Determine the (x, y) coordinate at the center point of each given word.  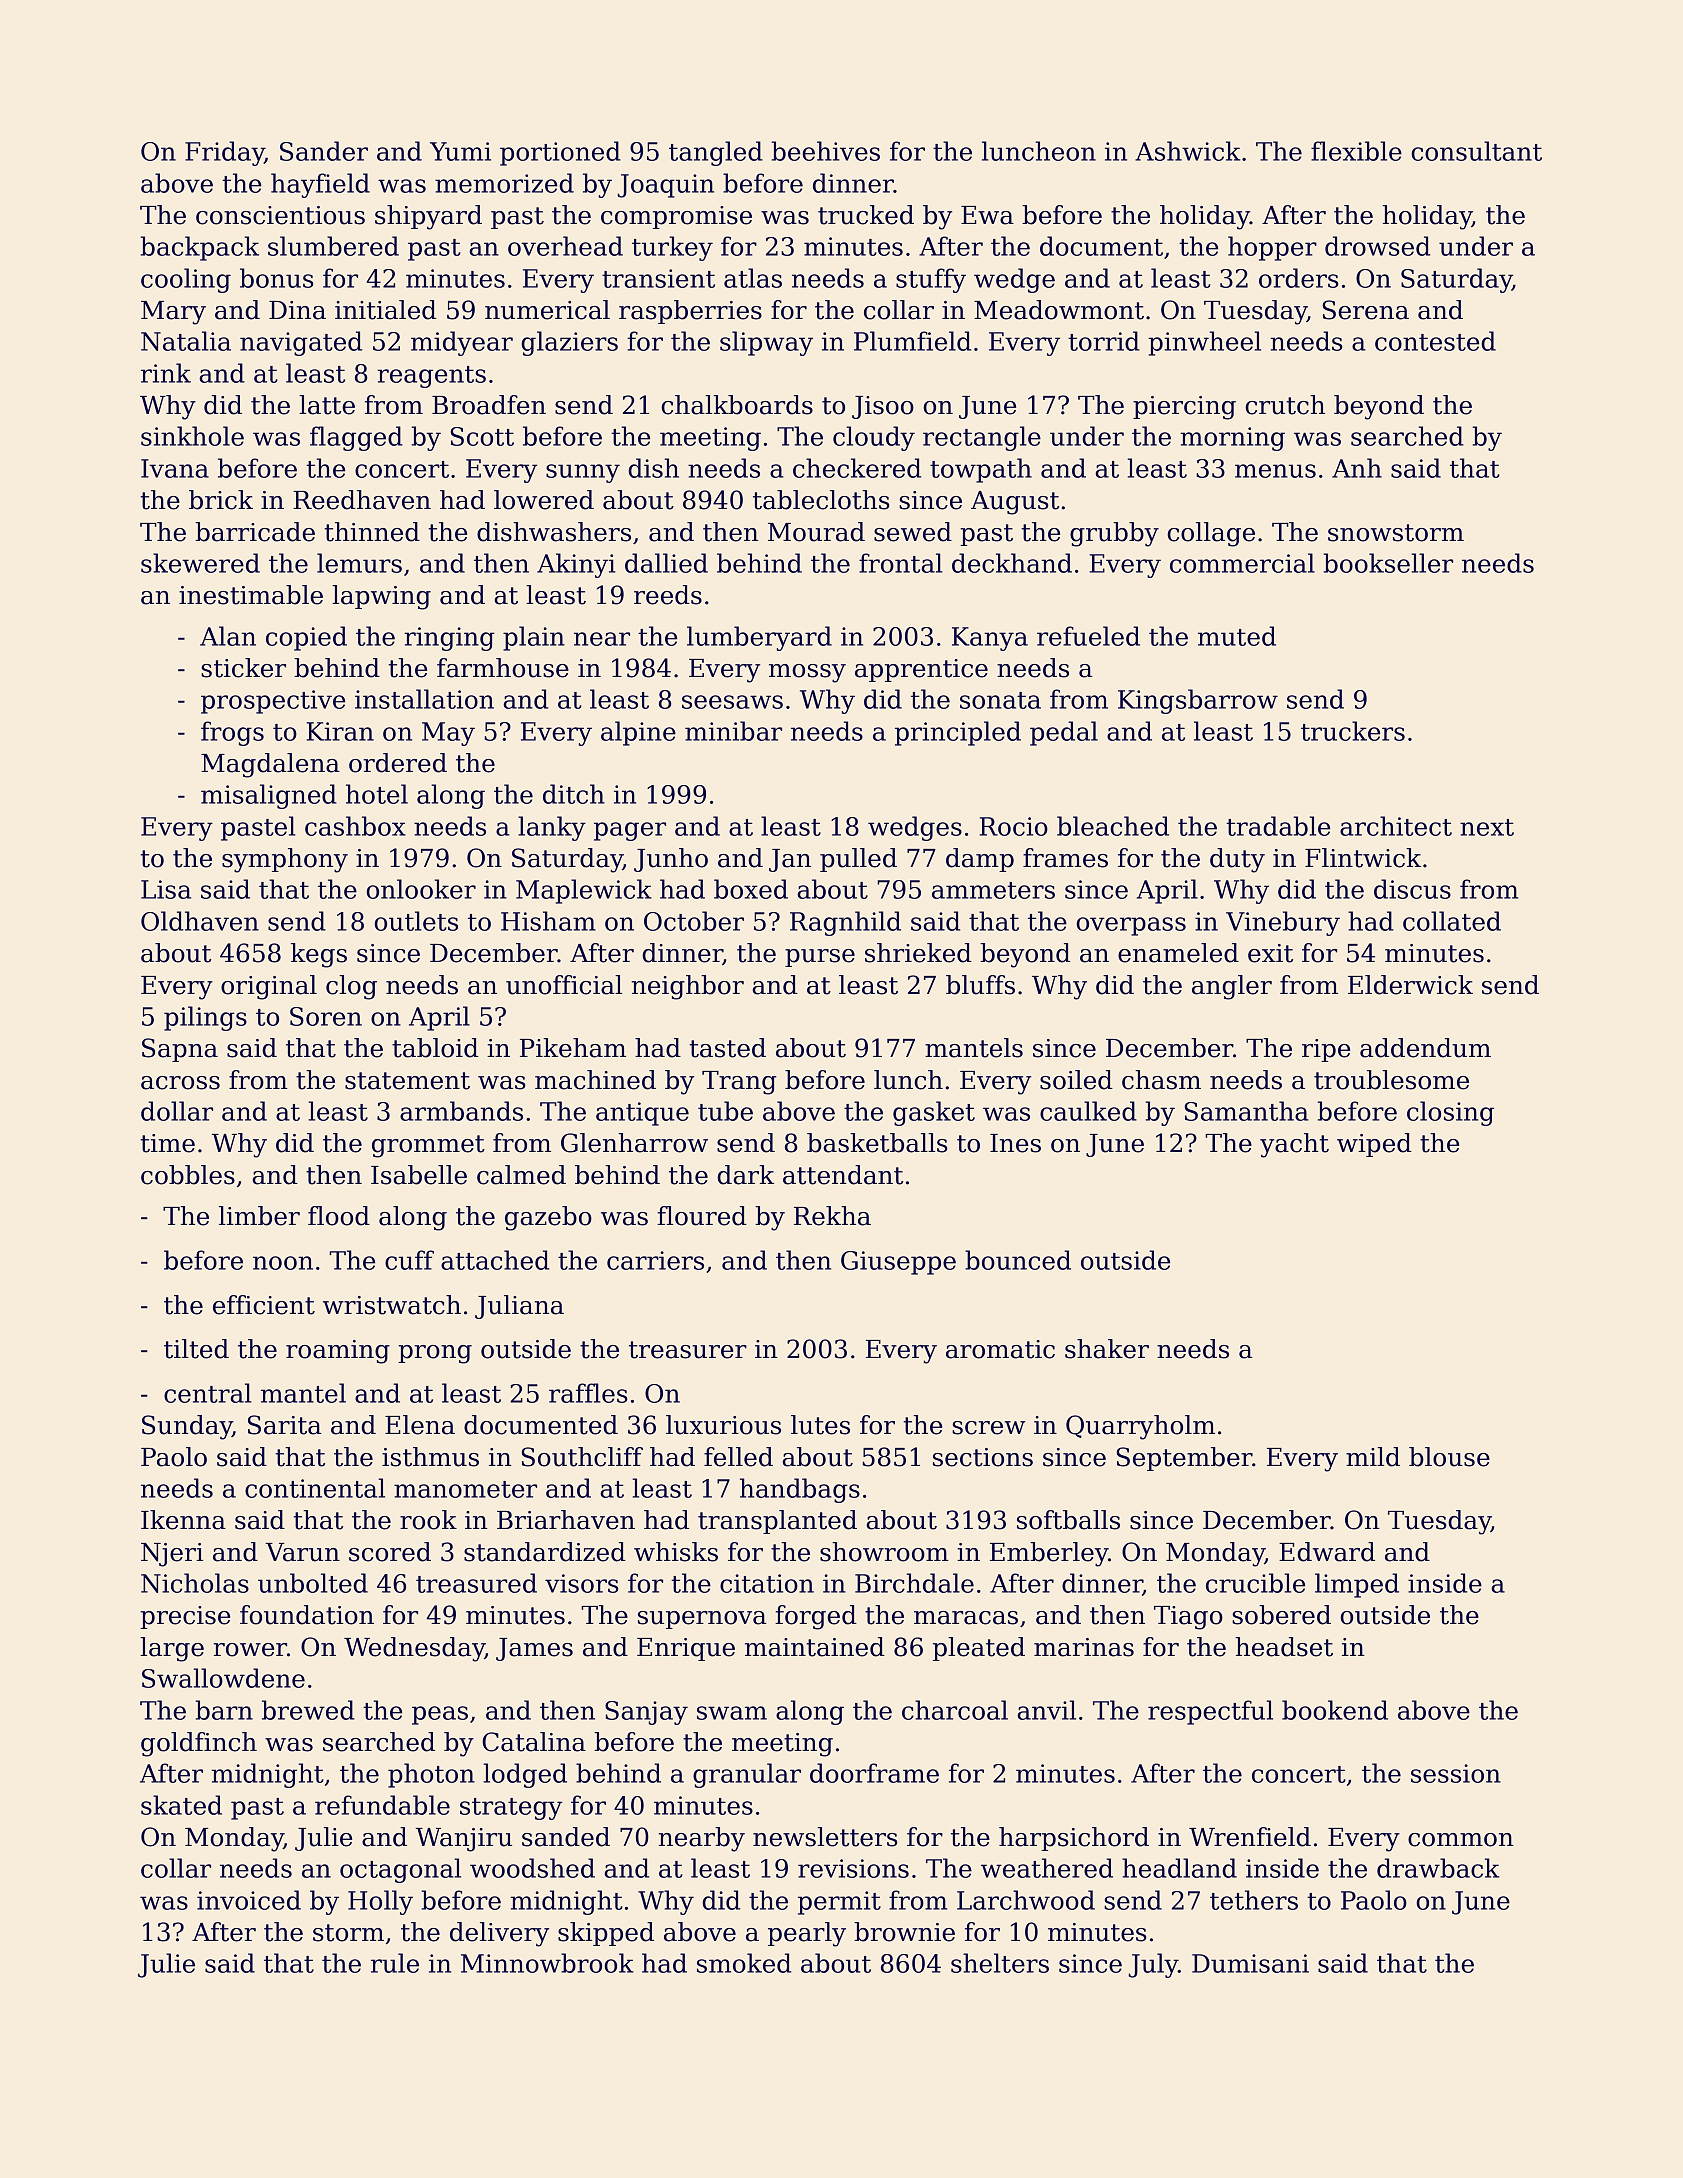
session (1456, 1773)
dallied (666, 563)
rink (166, 373)
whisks (676, 1552)
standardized (545, 1552)
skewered (200, 563)
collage (1211, 534)
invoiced (249, 1900)
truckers (1353, 731)
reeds (668, 595)
